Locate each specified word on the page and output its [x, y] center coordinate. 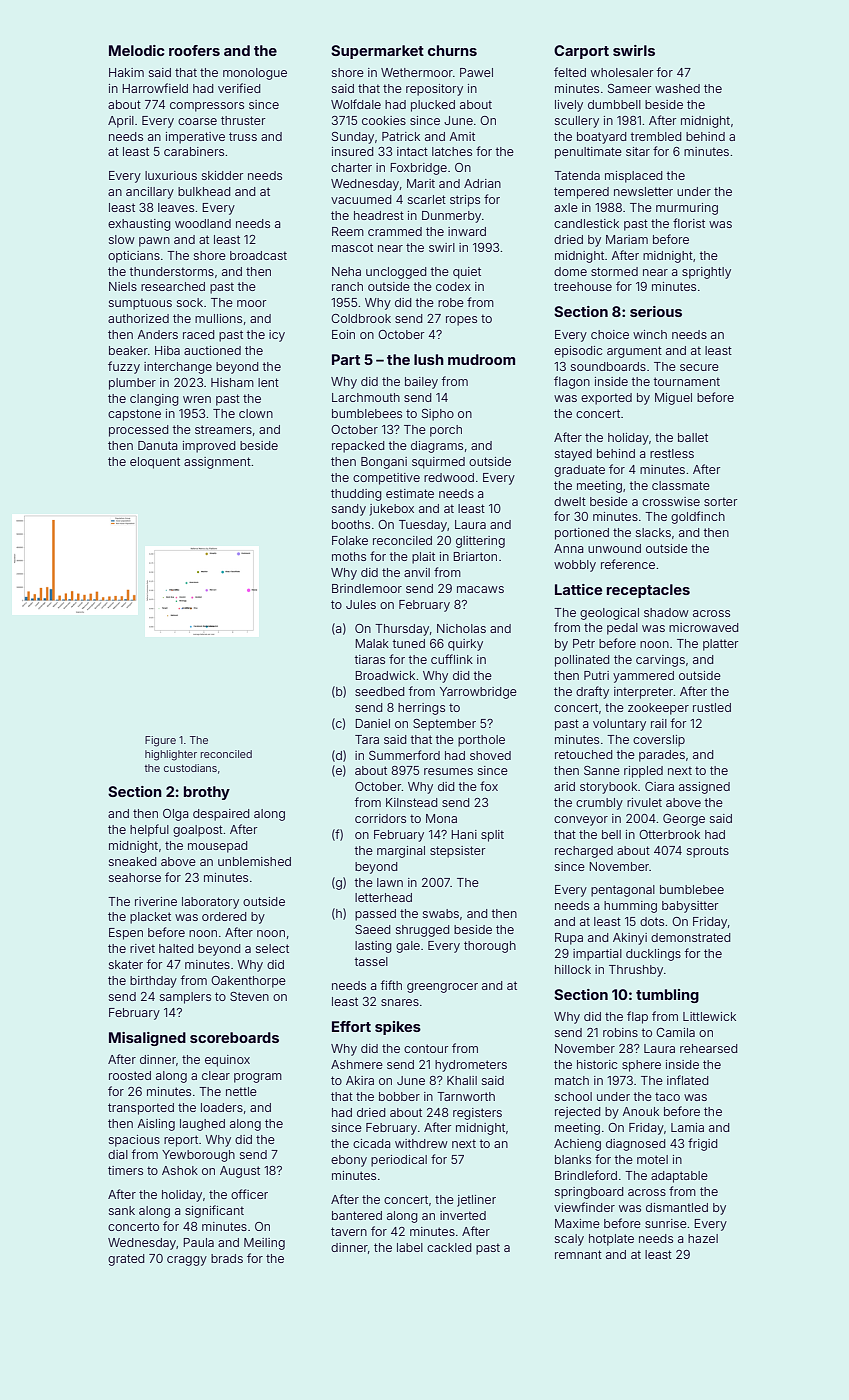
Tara [367, 739]
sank [122, 1210]
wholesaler [622, 72]
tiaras [370, 659]
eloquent [155, 463]
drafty [592, 692]
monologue [255, 74]
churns [452, 50]
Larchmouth [366, 397]
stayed [573, 455]
